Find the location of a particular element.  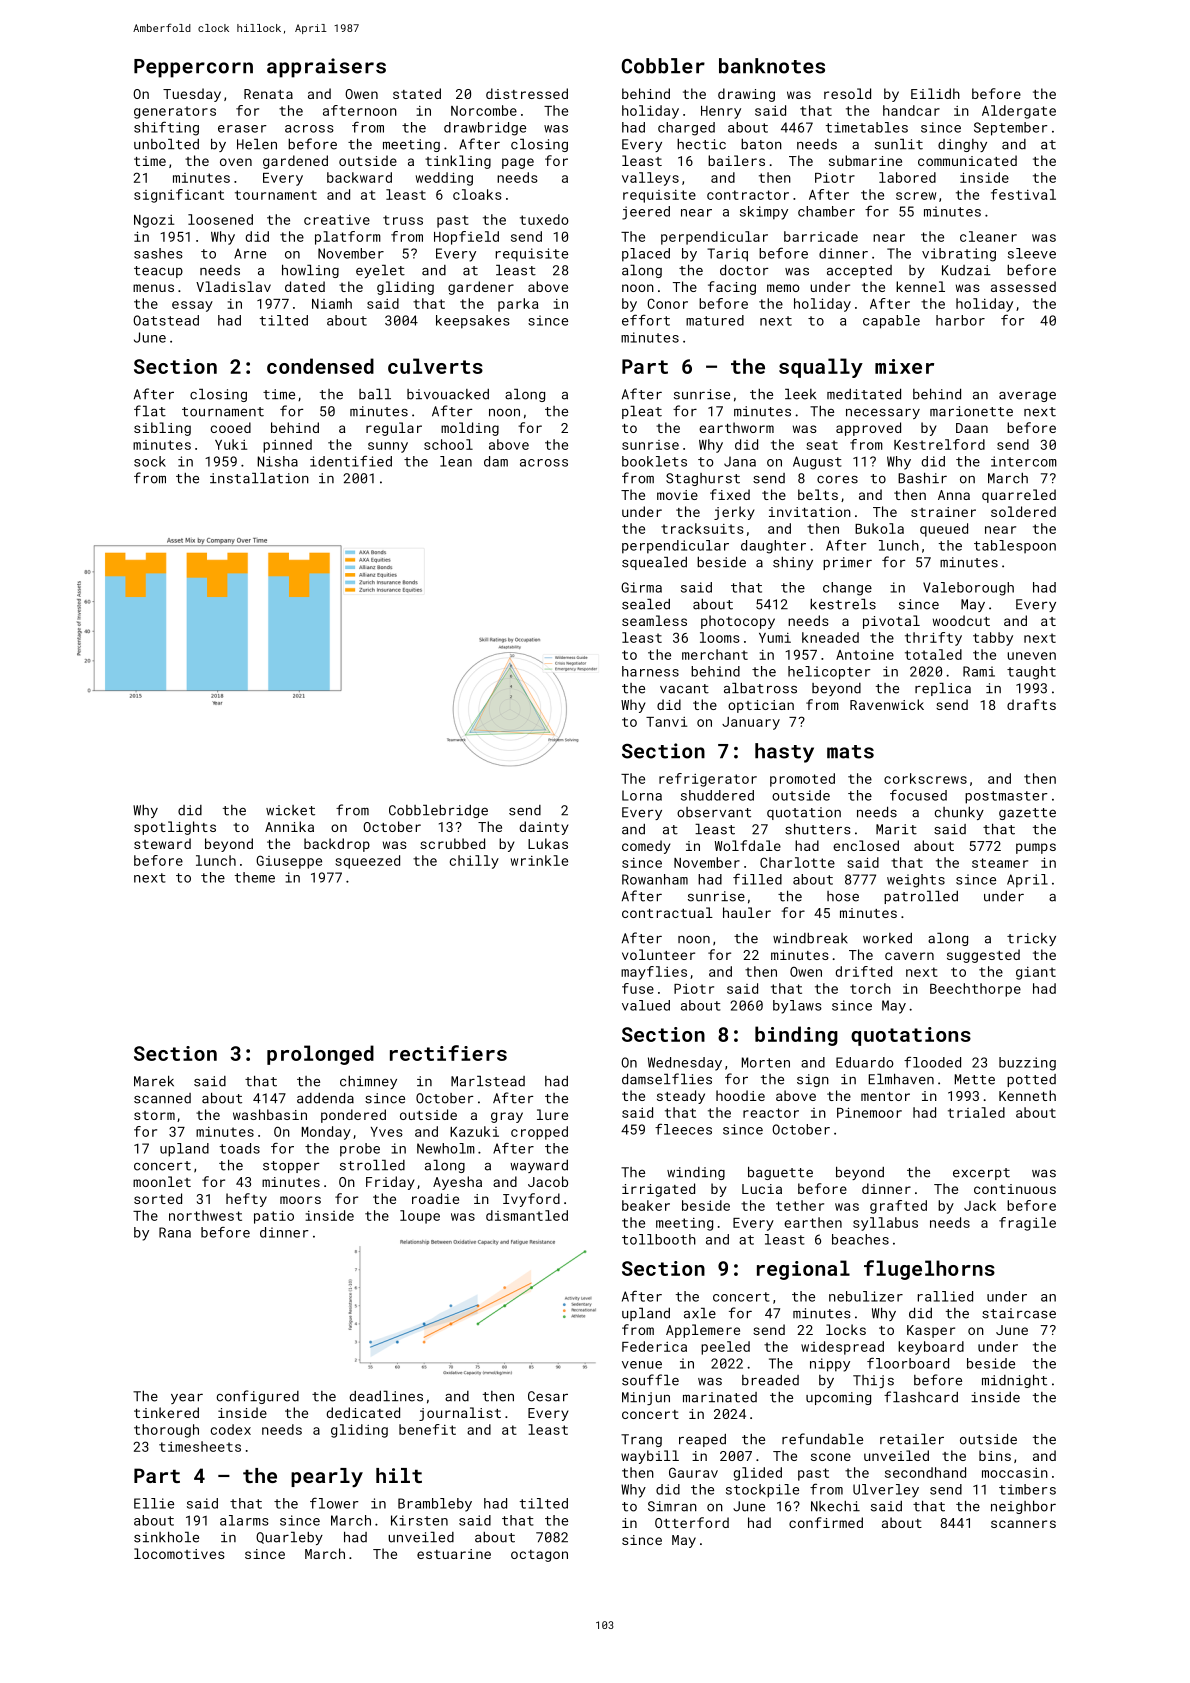

Rana is located at coordinates (175, 1232).
